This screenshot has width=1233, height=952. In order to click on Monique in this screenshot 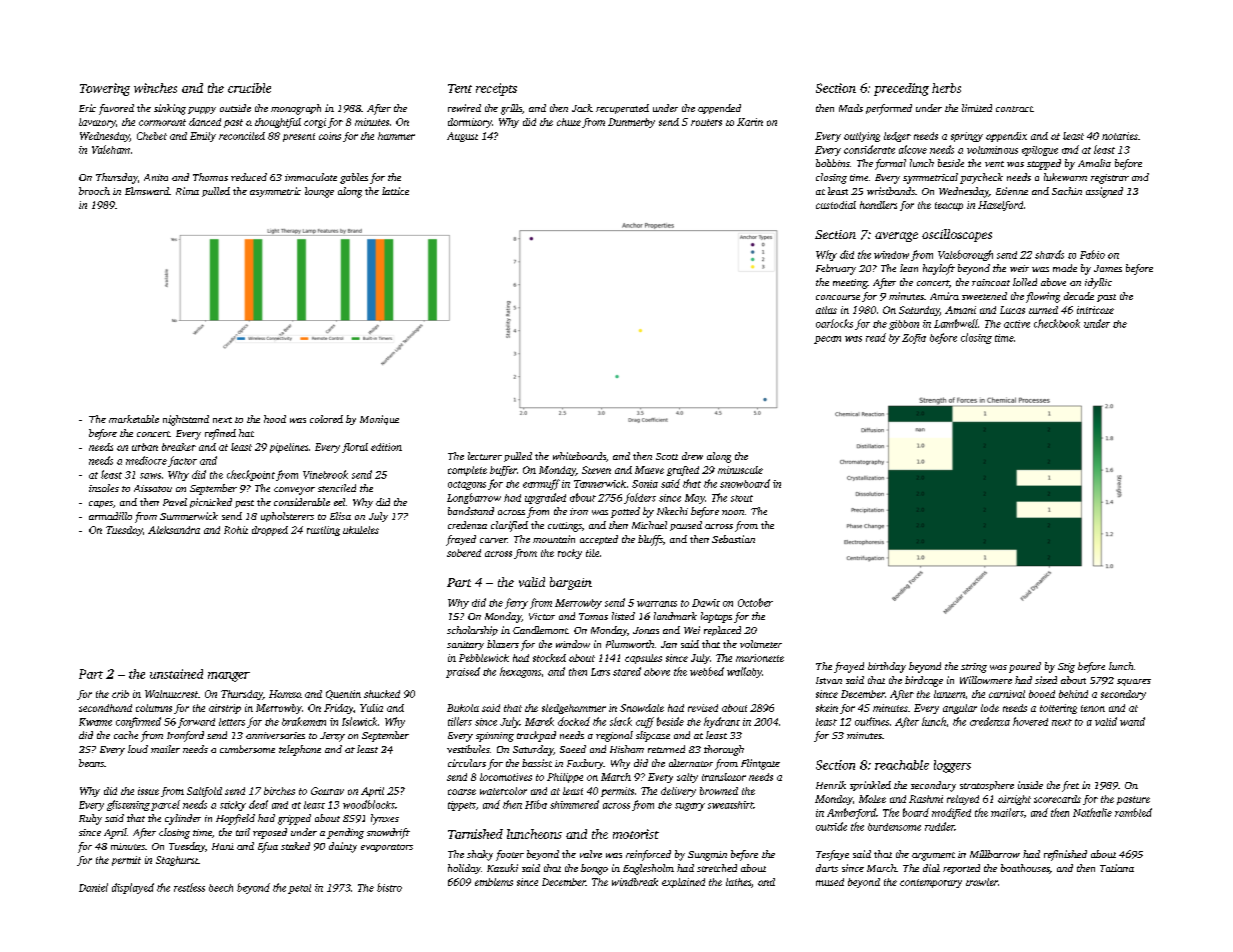, I will do `click(379, 420)`.
